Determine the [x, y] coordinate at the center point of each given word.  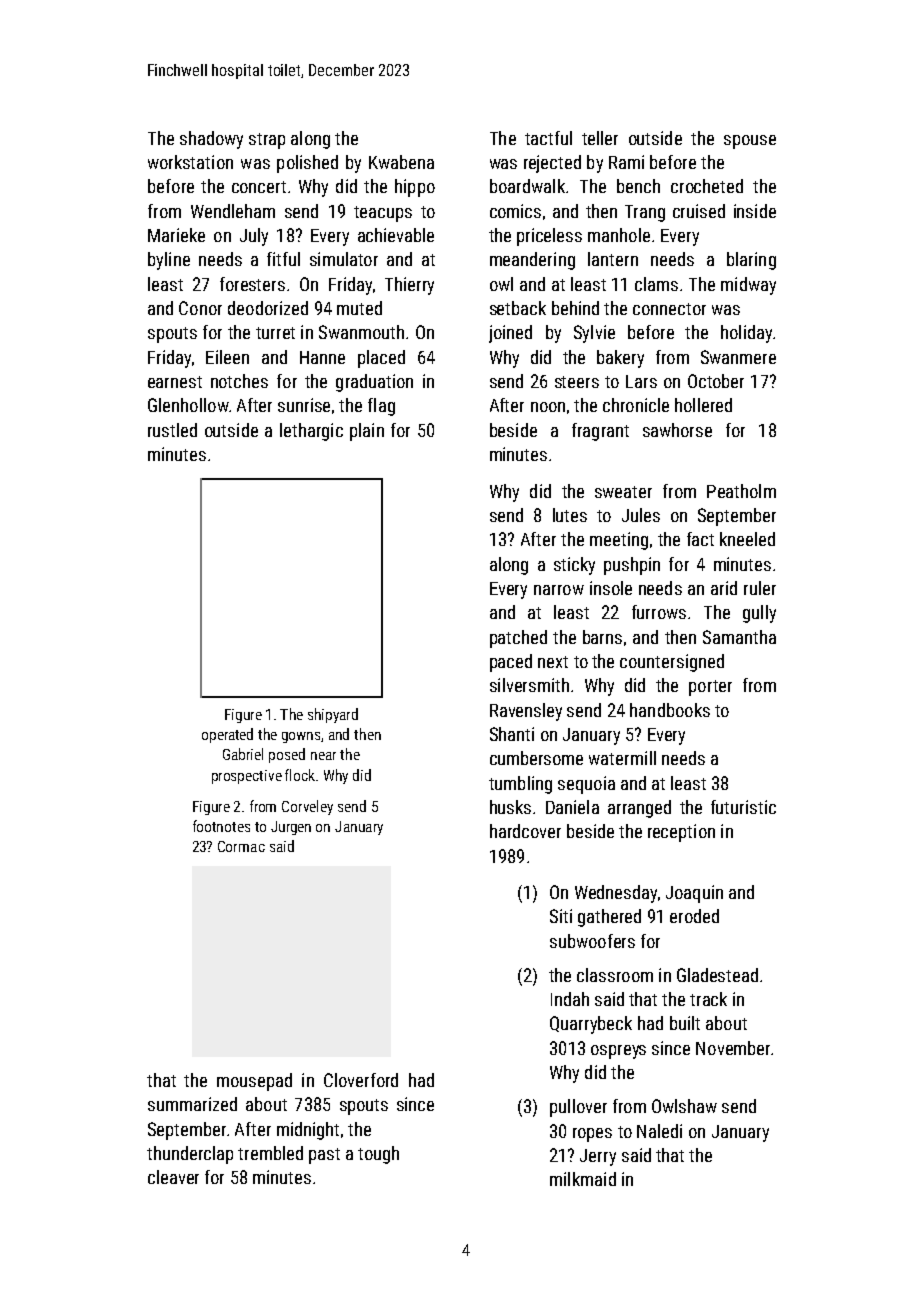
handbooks [670, 710]
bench [638, 186]
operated [227, 735]
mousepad [254, 1082]
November [733, 1048]
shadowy [211, 140]
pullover [578, 1108]
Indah [570, 999]
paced [511, 663]
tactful [548, 138]
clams [656, 284]
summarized [192, 1104]
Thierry [409, 286]
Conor [200, 308]
